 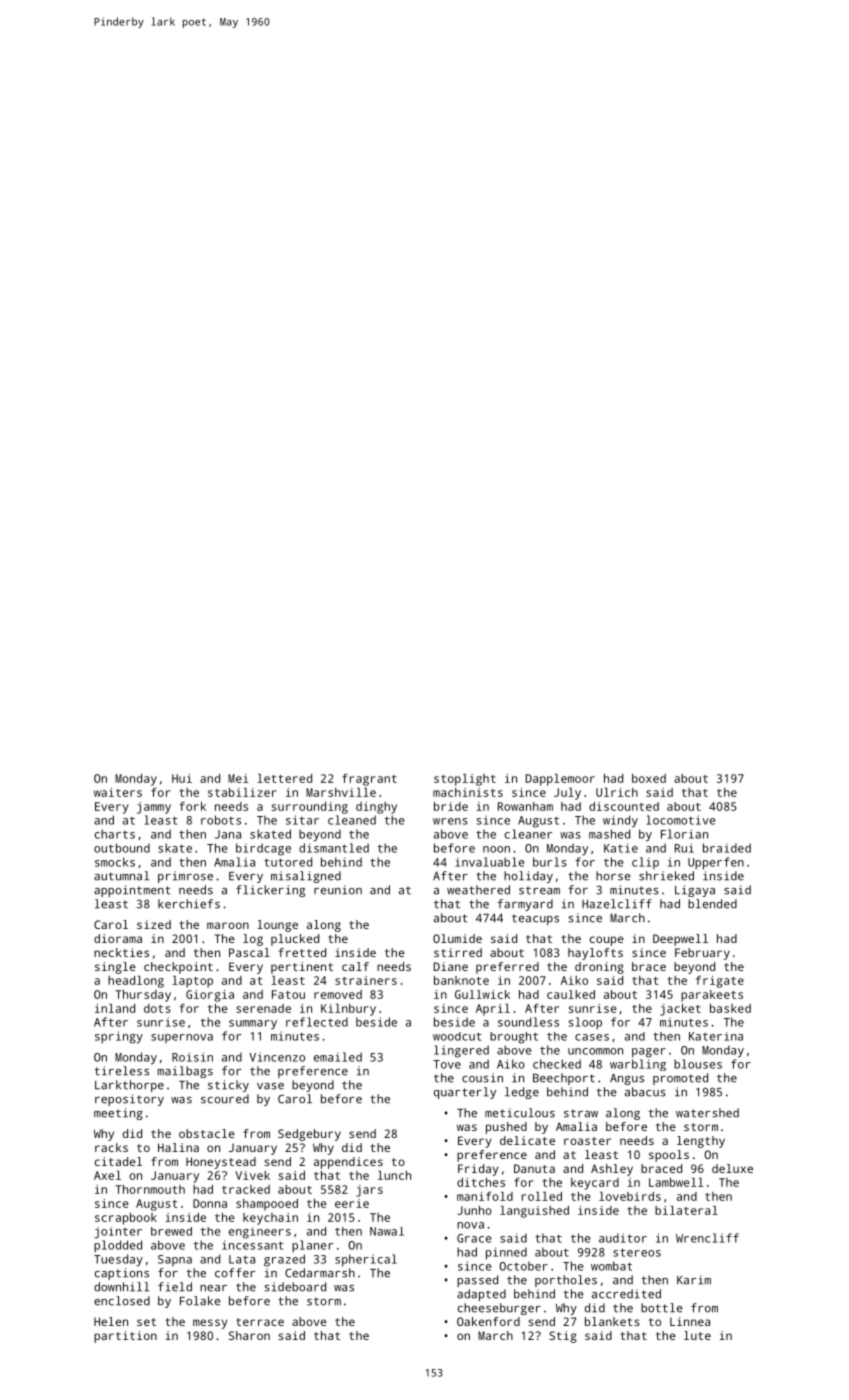 What do you see at coordinates (716, 863) in the screenshot?
I see `Upperfen` at bounding box center [716, 863].
